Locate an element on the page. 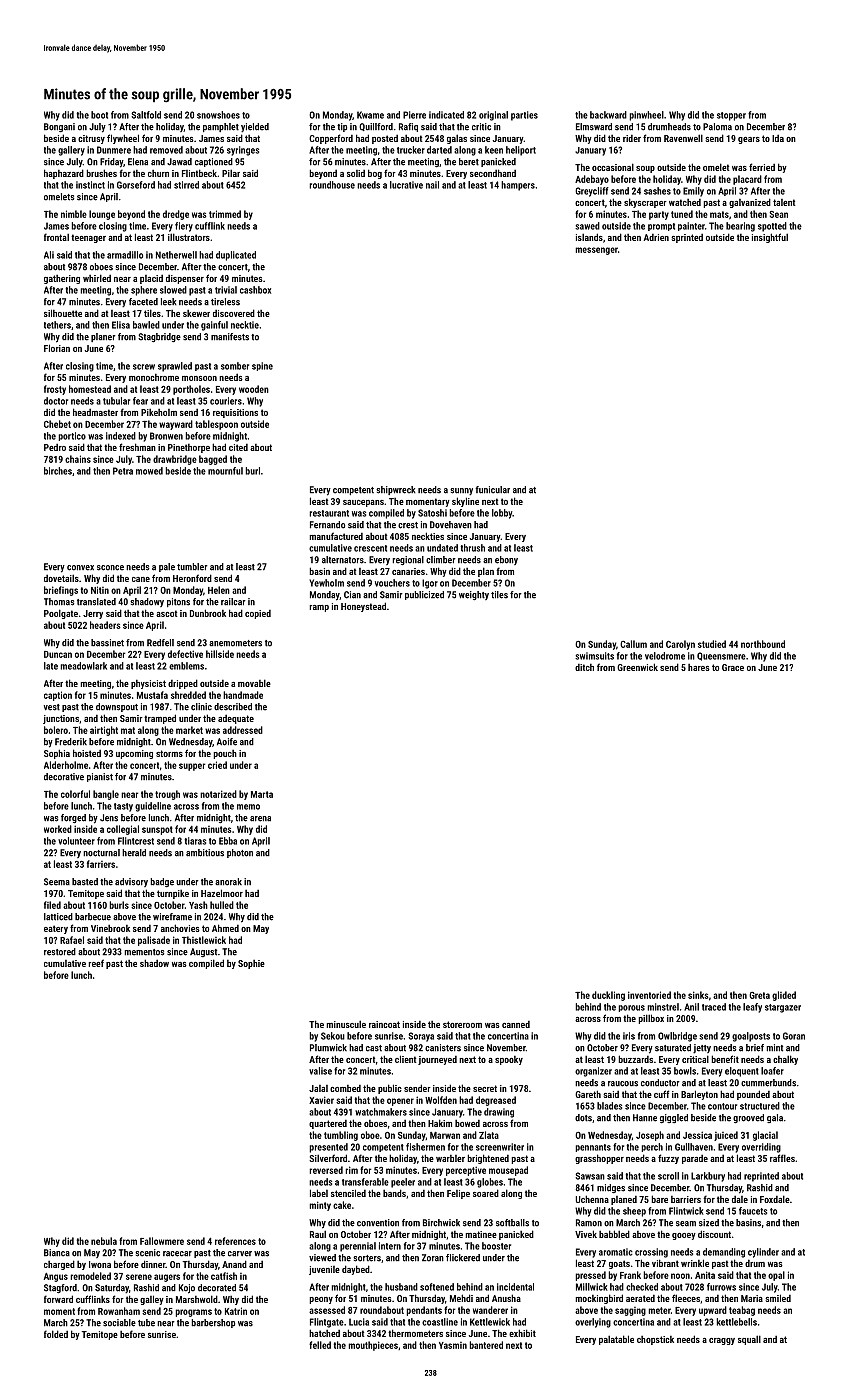  Yasmin is located at coordinates (453, 1345).
